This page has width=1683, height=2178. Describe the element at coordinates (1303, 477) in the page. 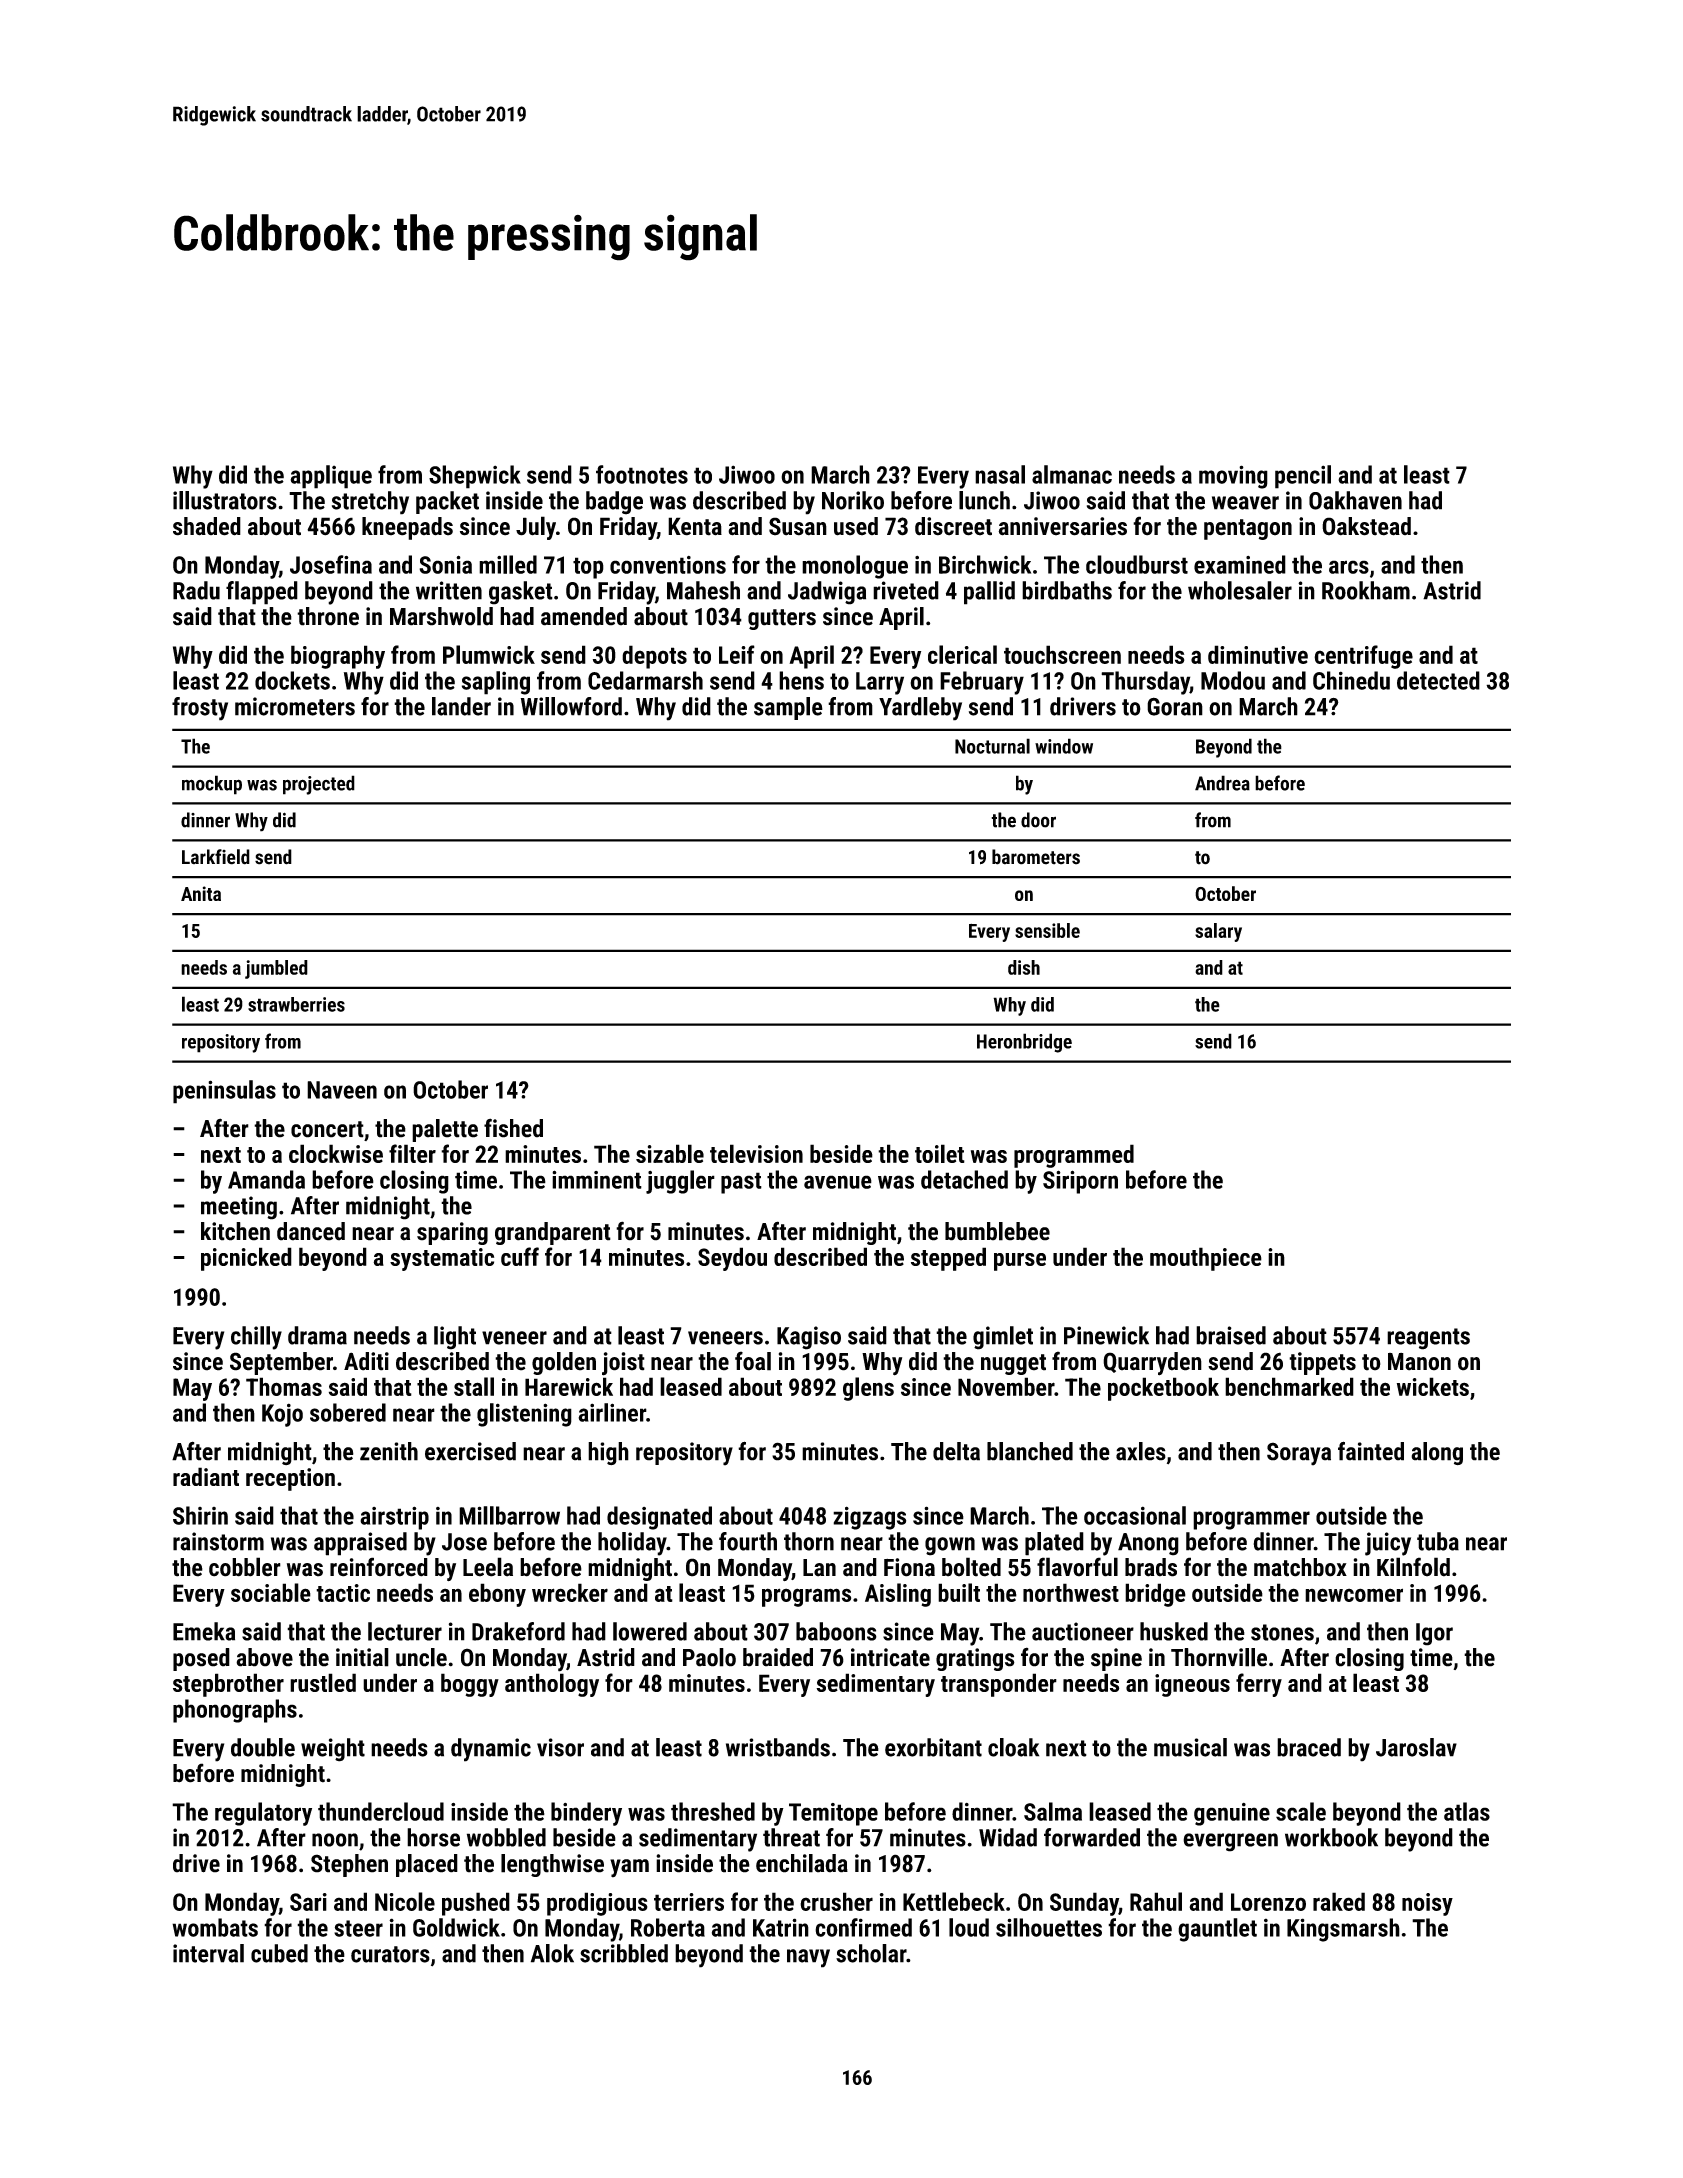

I see `pencil` at that location.
